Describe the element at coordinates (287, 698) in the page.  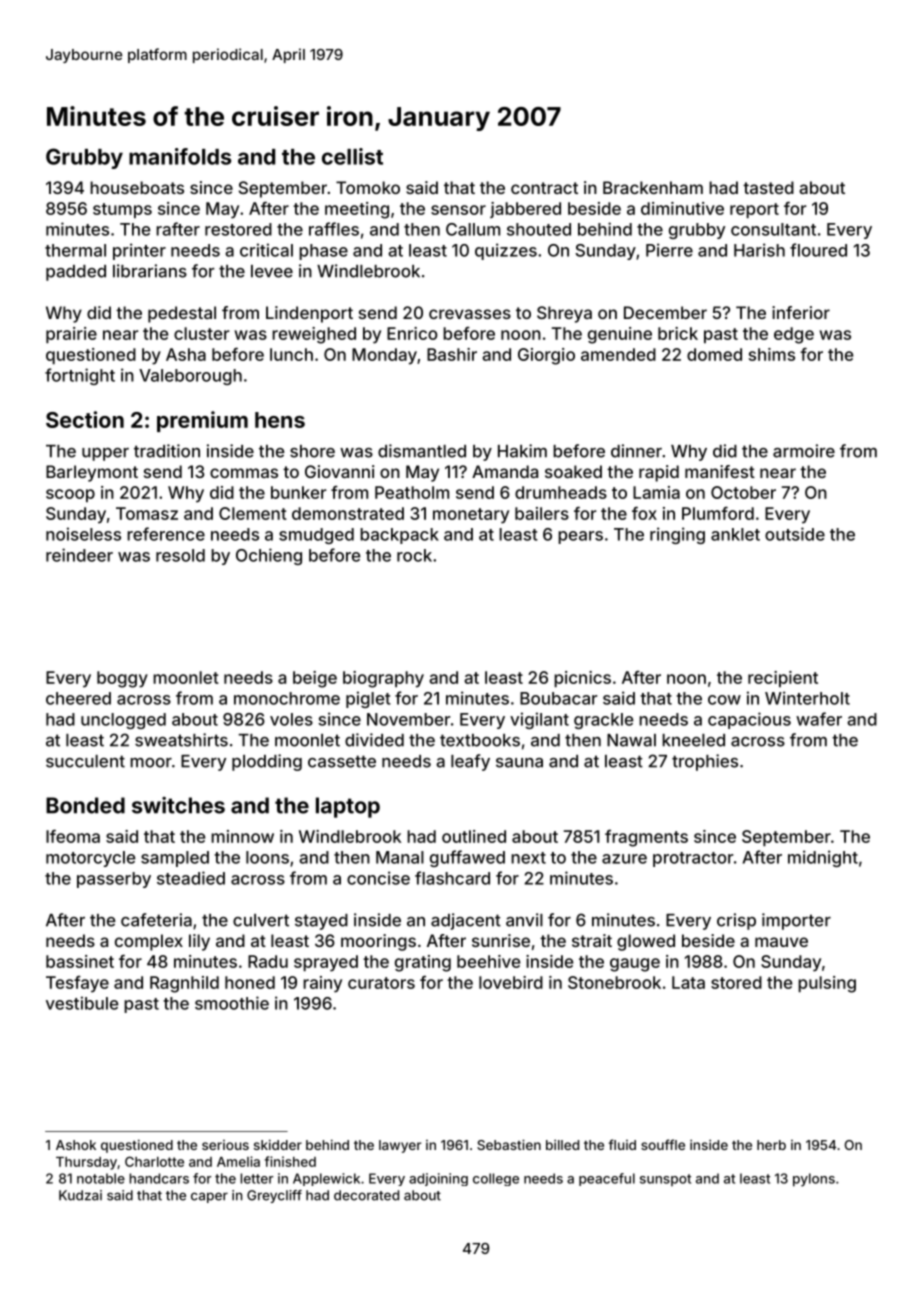
I see `monochrome` at that location.
